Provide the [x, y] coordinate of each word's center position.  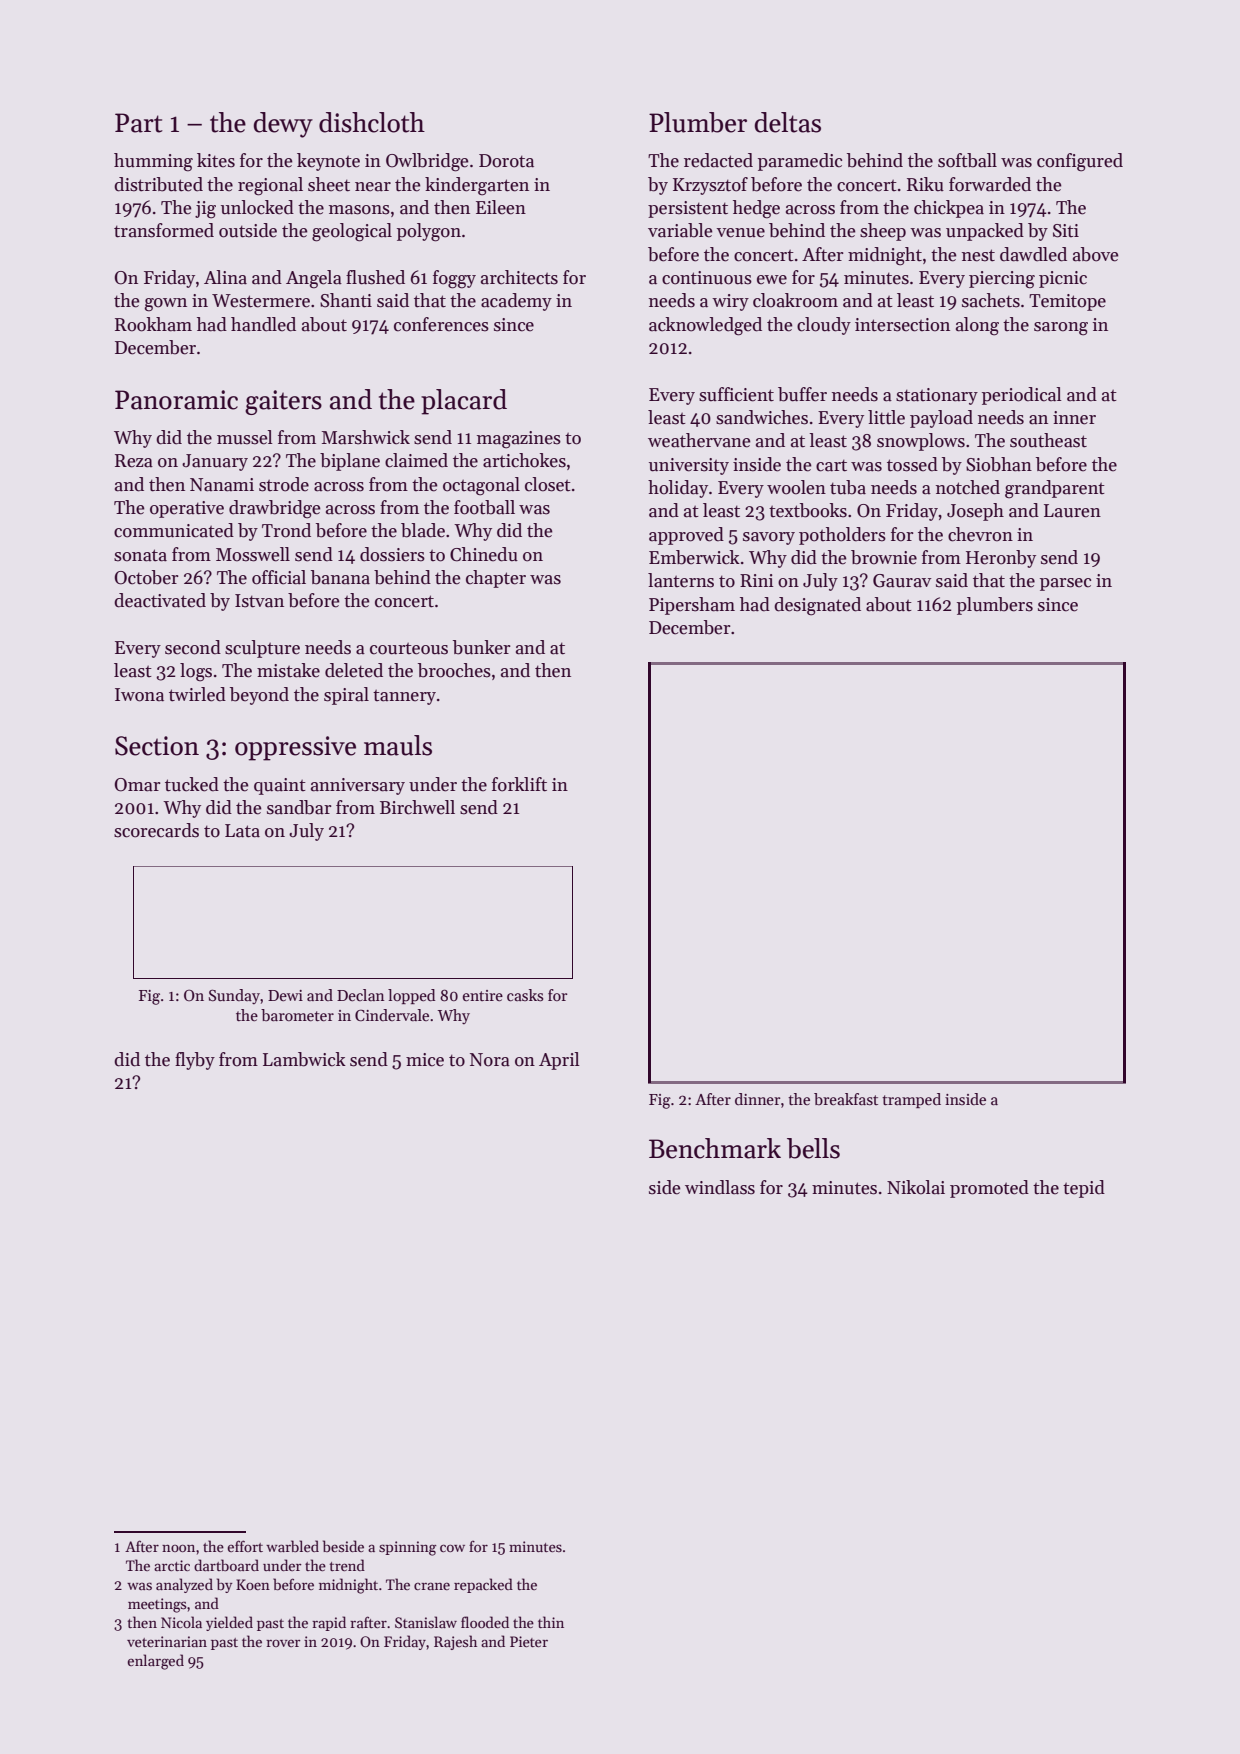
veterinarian [167, 1641]
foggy [454, 279]
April [559, 1061]
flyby [195, 1061]
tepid [1084, 1189]
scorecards [156, 830]
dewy [283, 125]
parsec [1065, 584]
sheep [883, 232]
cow [452, 1548]
